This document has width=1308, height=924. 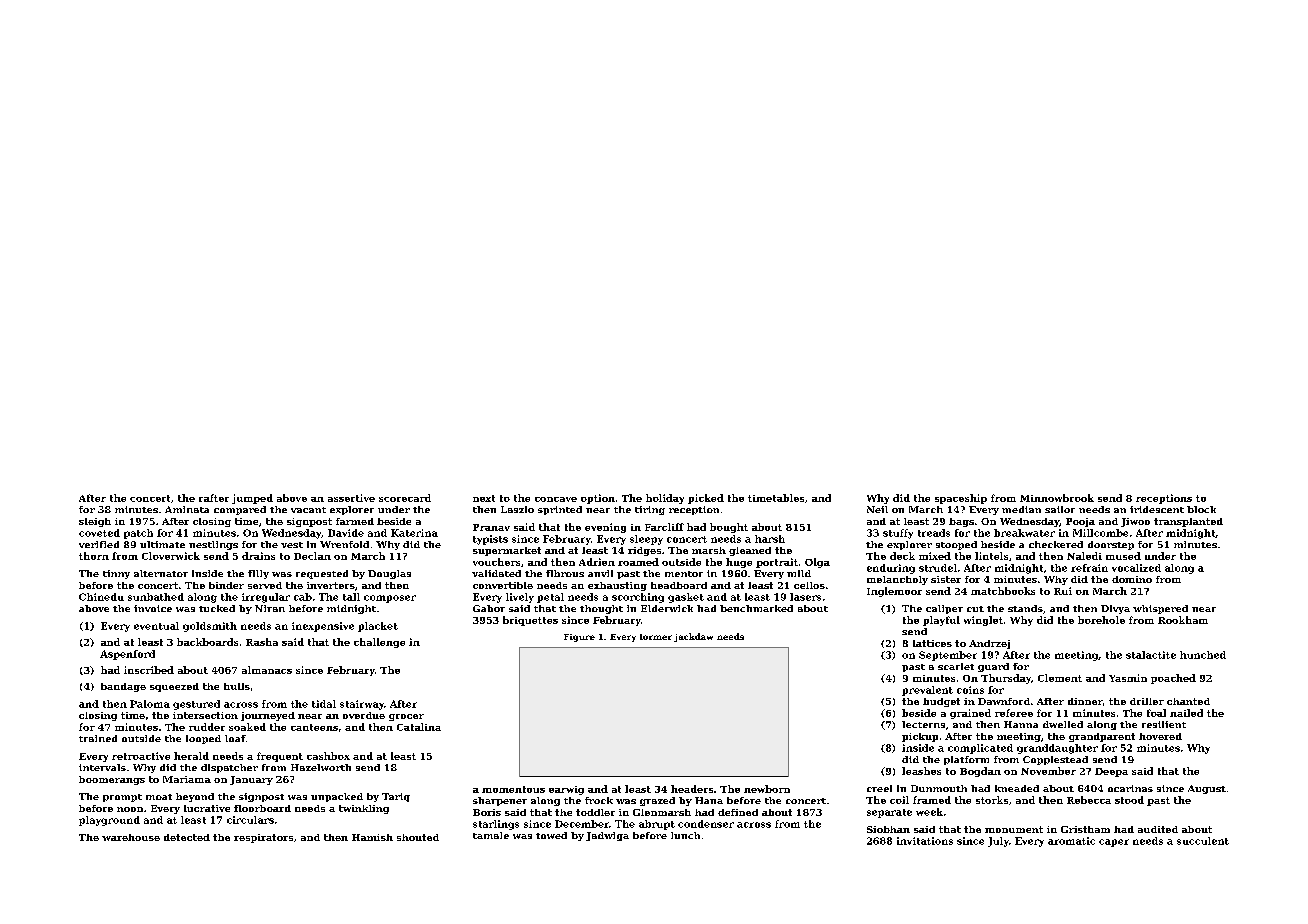 I want to click on scarlet, so click(x=956, y=666).
